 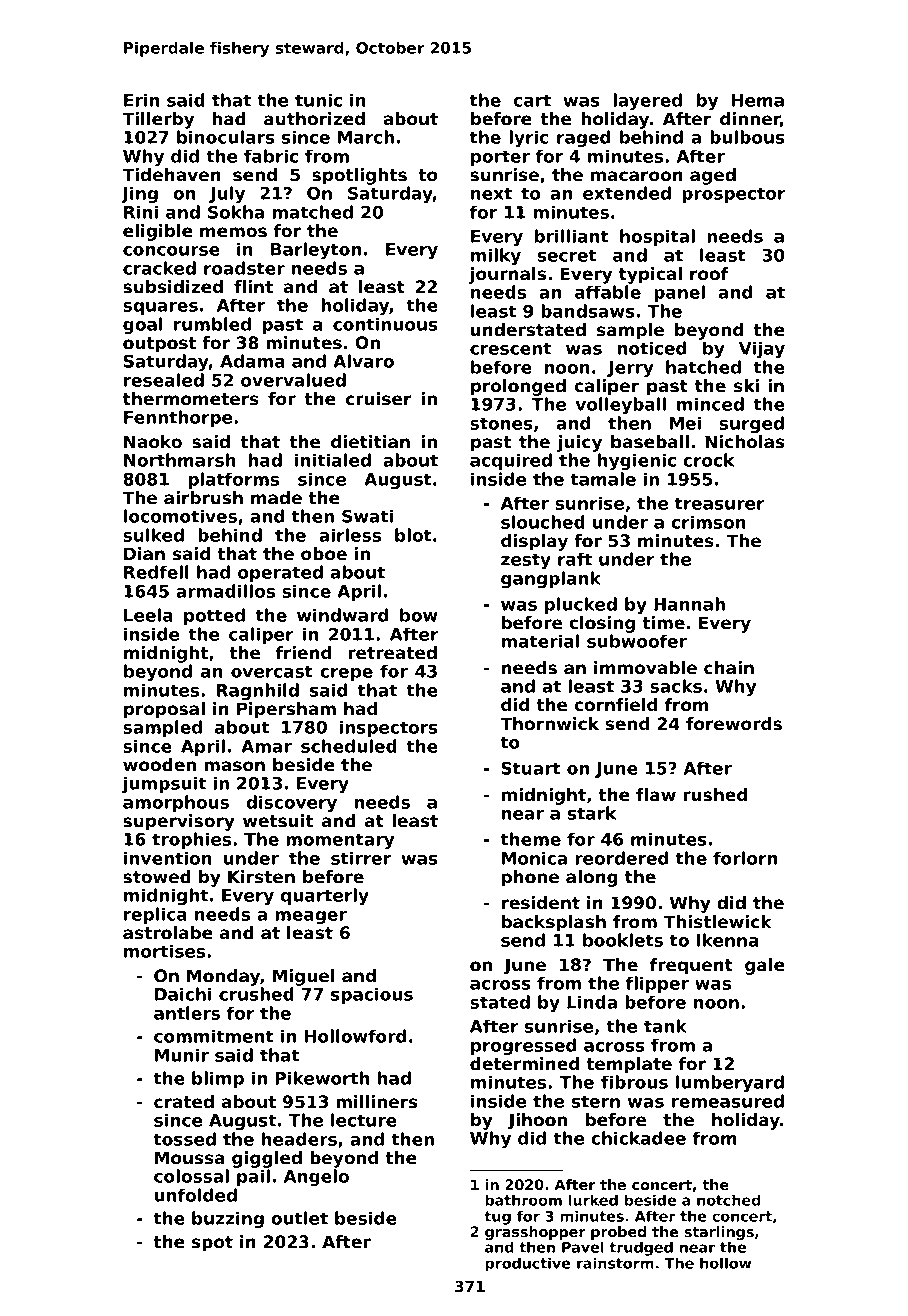 I want to click on rumbled, so click(x=212, y=324).
